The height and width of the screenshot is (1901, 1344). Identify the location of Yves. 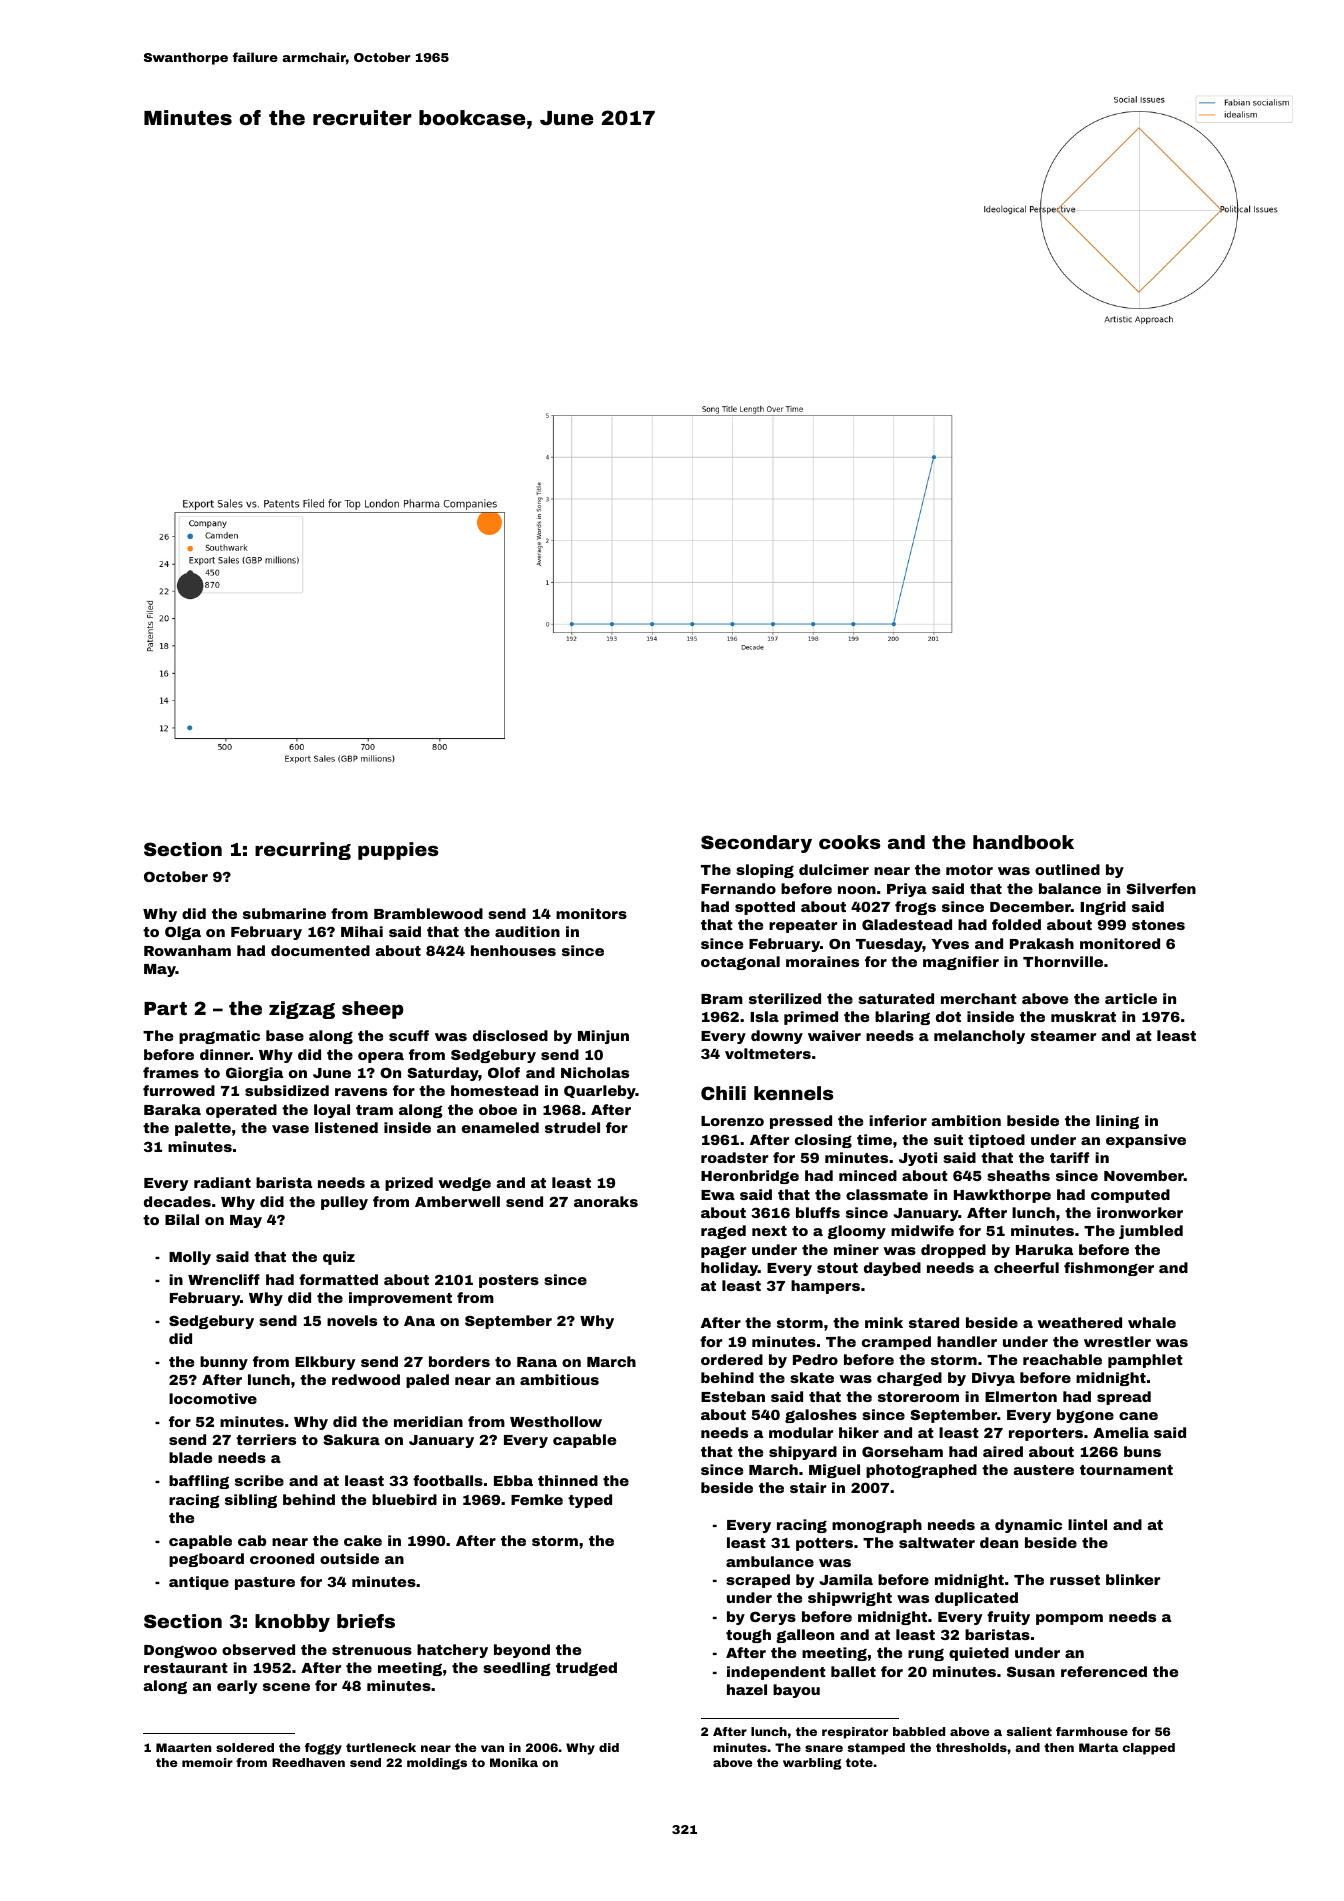
(950, 944).
